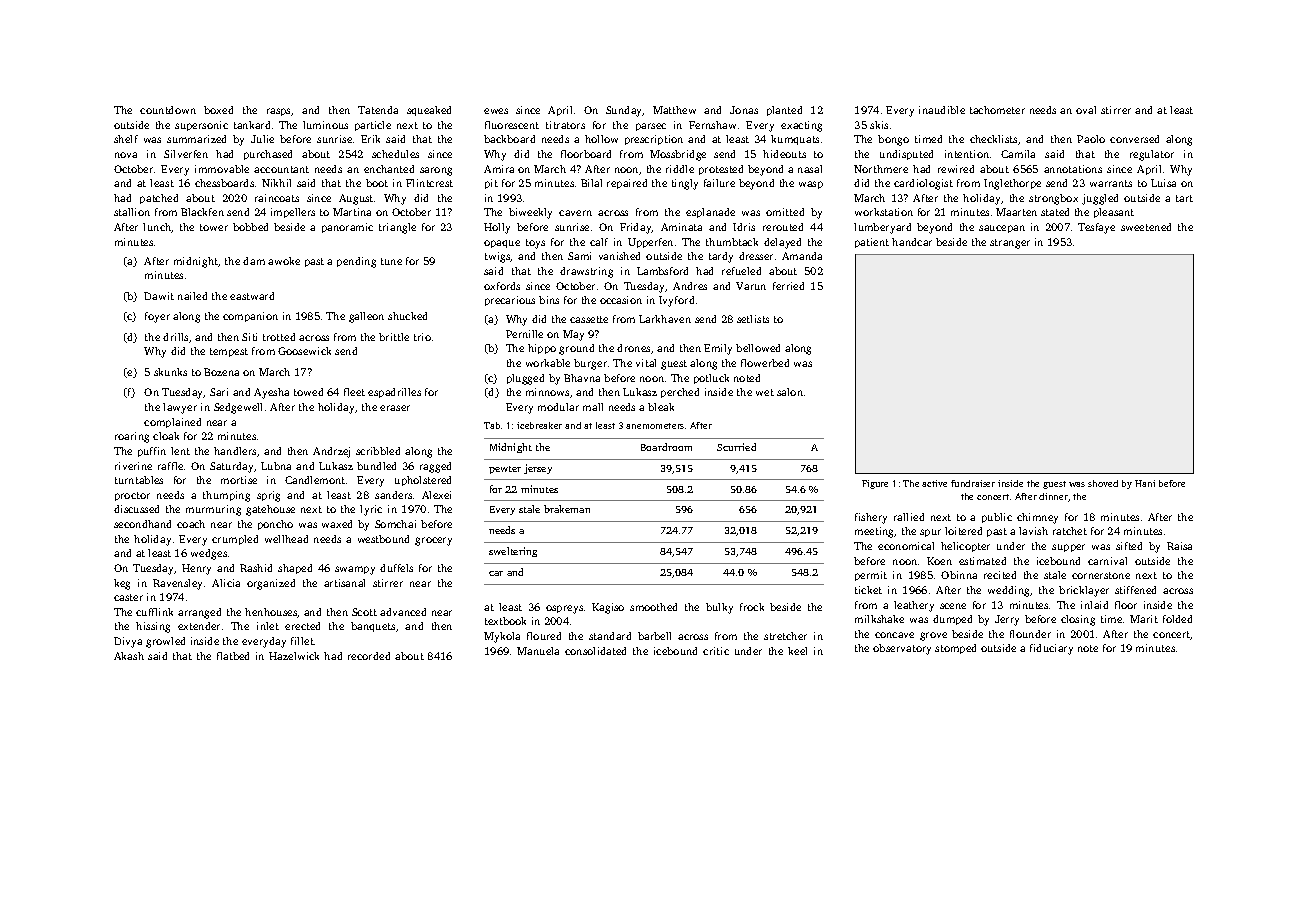 This page has width=1308, height=924. What do you see at coordinates (744, 110) in the page?
I see `Jonas` at bounding box center [744, 110].
